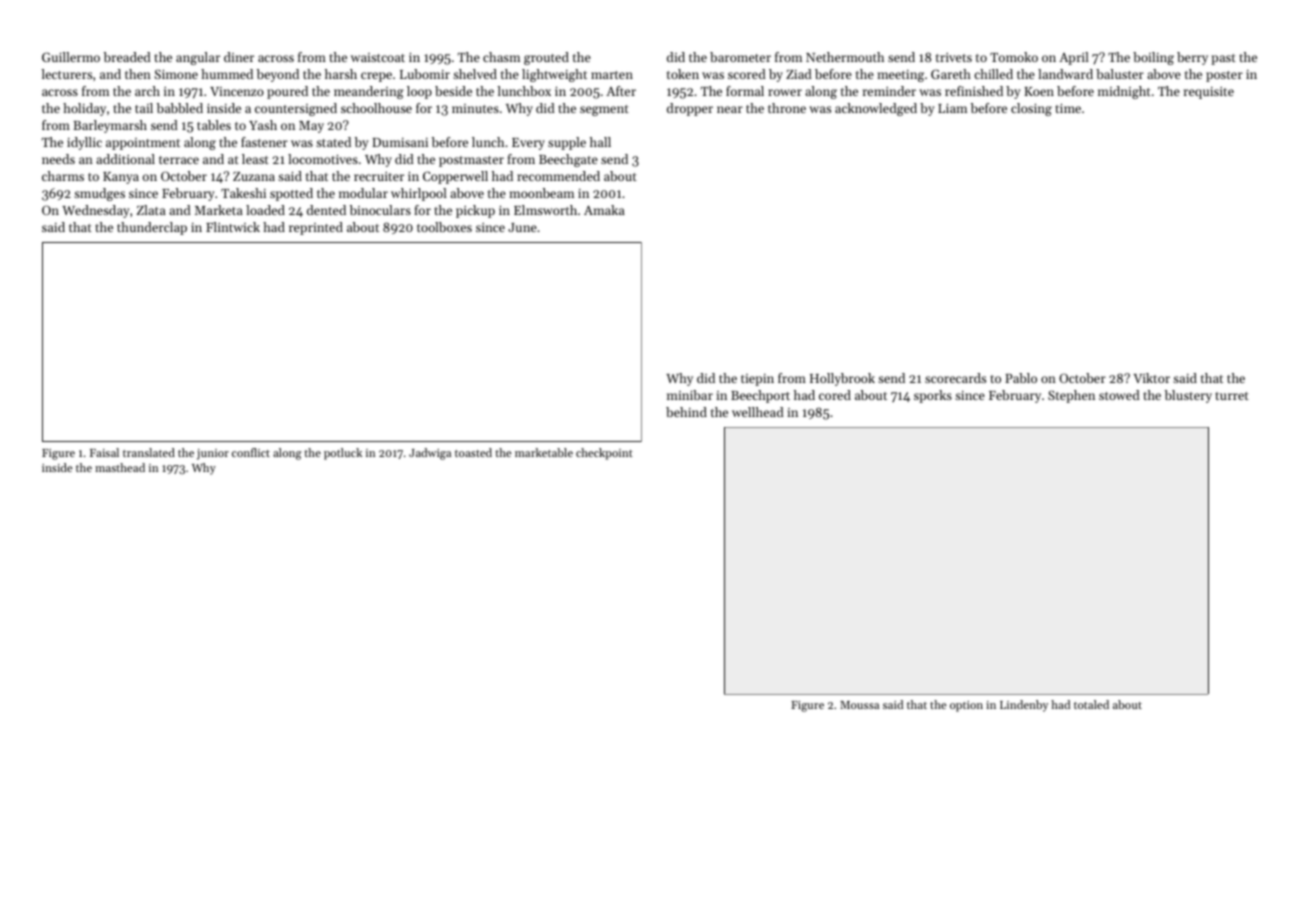 The image size is (1308, 924). What do you see at coordinates (686, 412) in the screenshot?
I see `behind` at bounding box center [686, 412].
